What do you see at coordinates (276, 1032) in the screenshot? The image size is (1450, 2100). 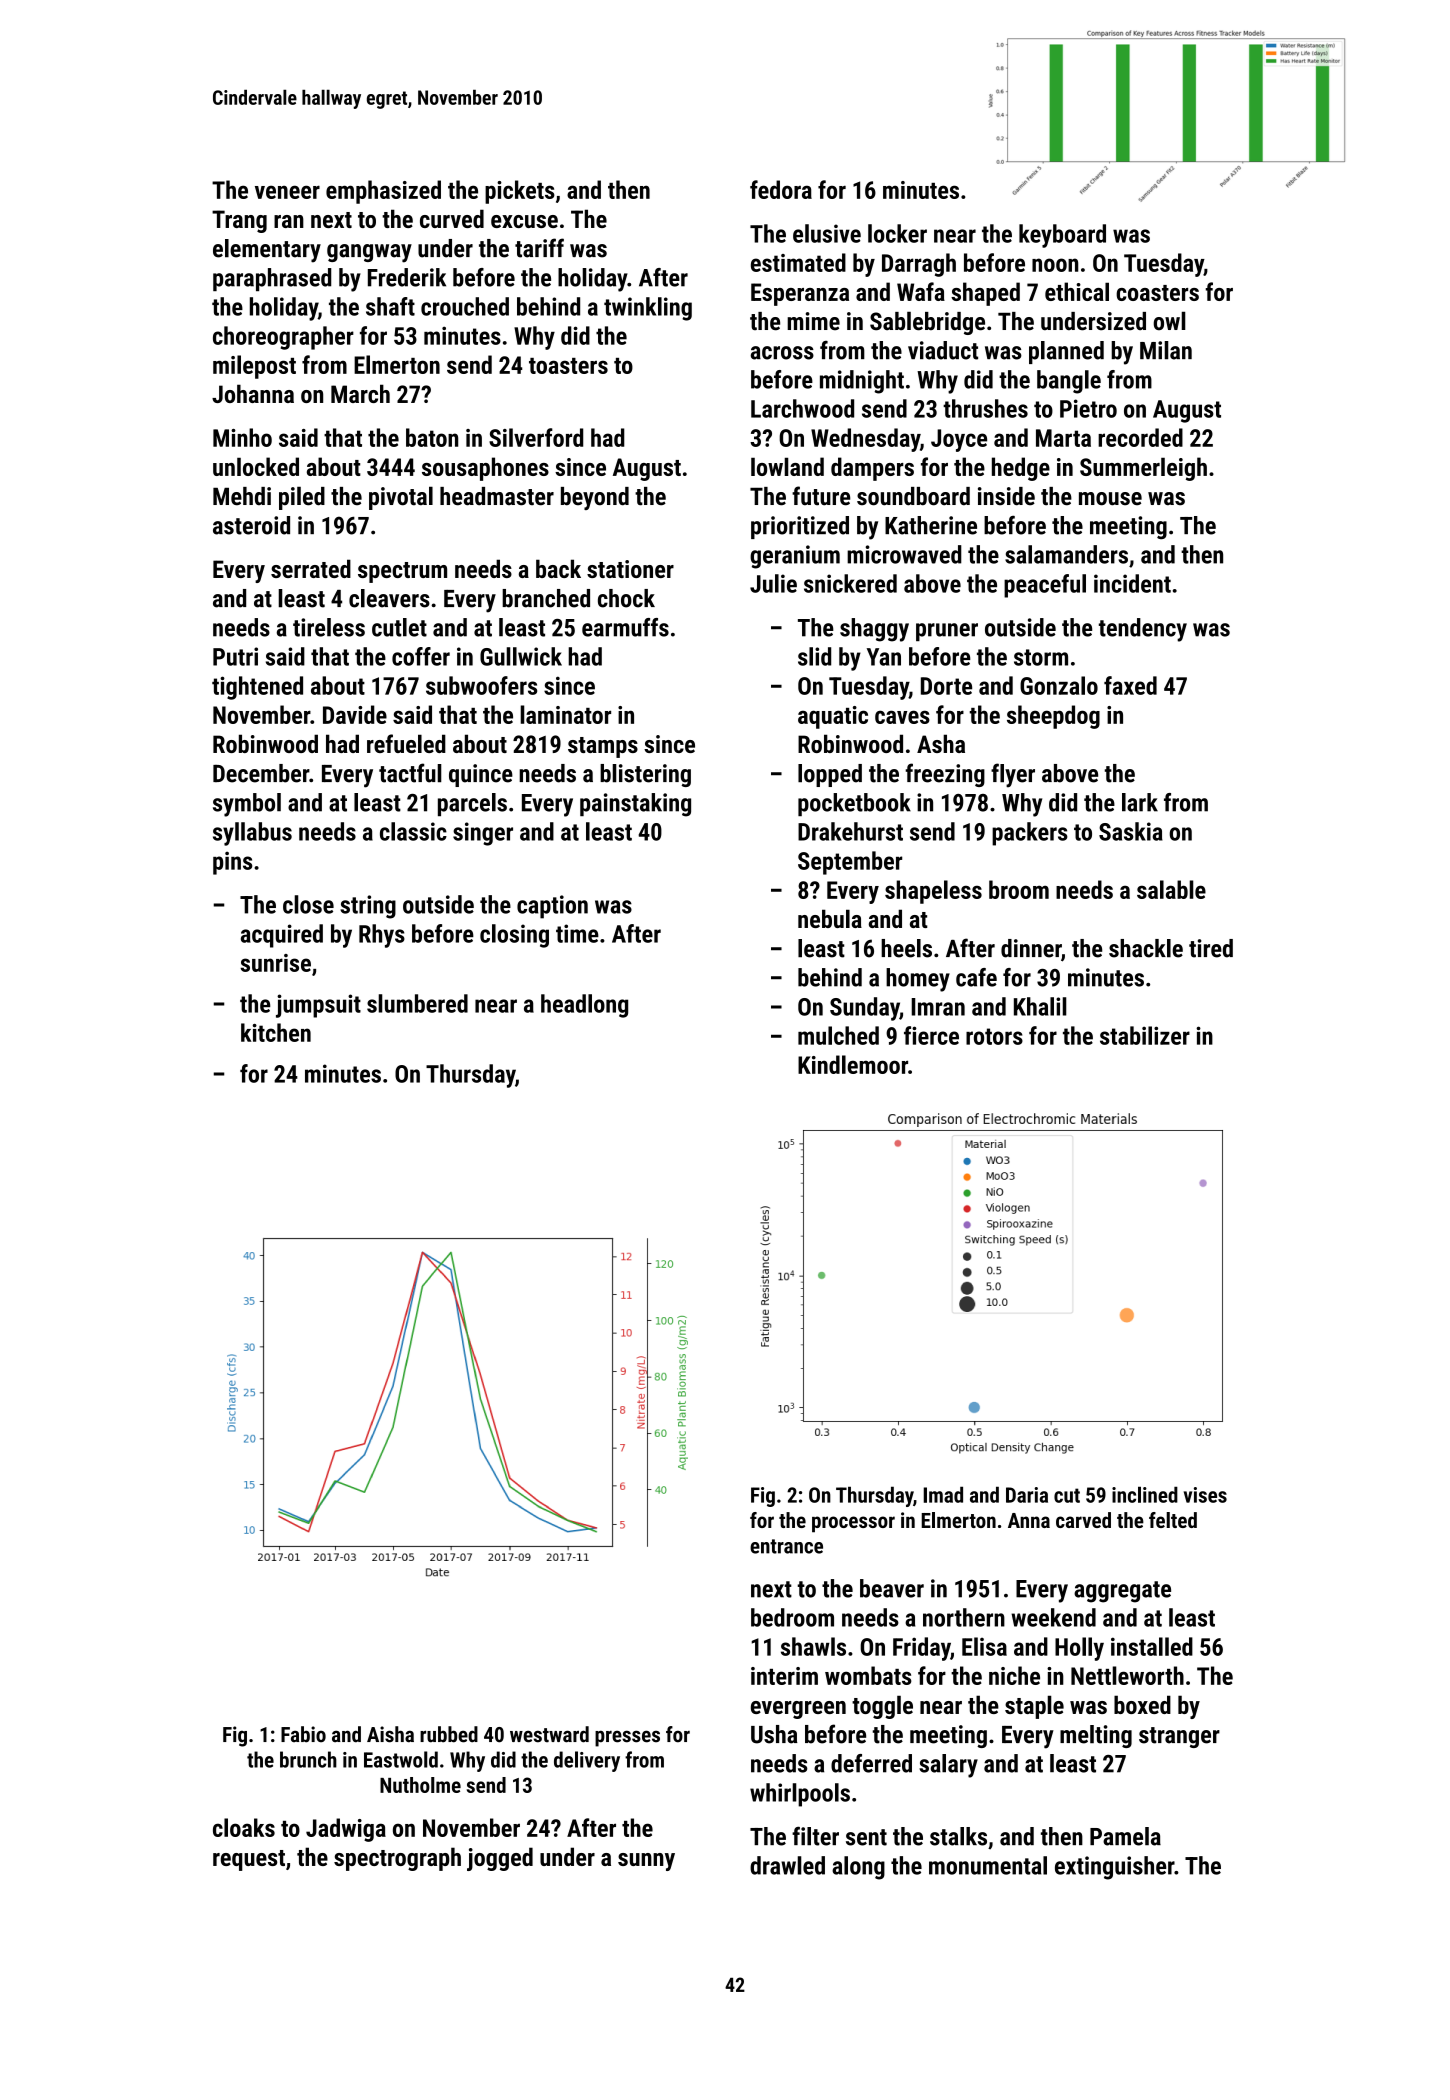 I see `kitchen` at bounding box center [276, 1032].
